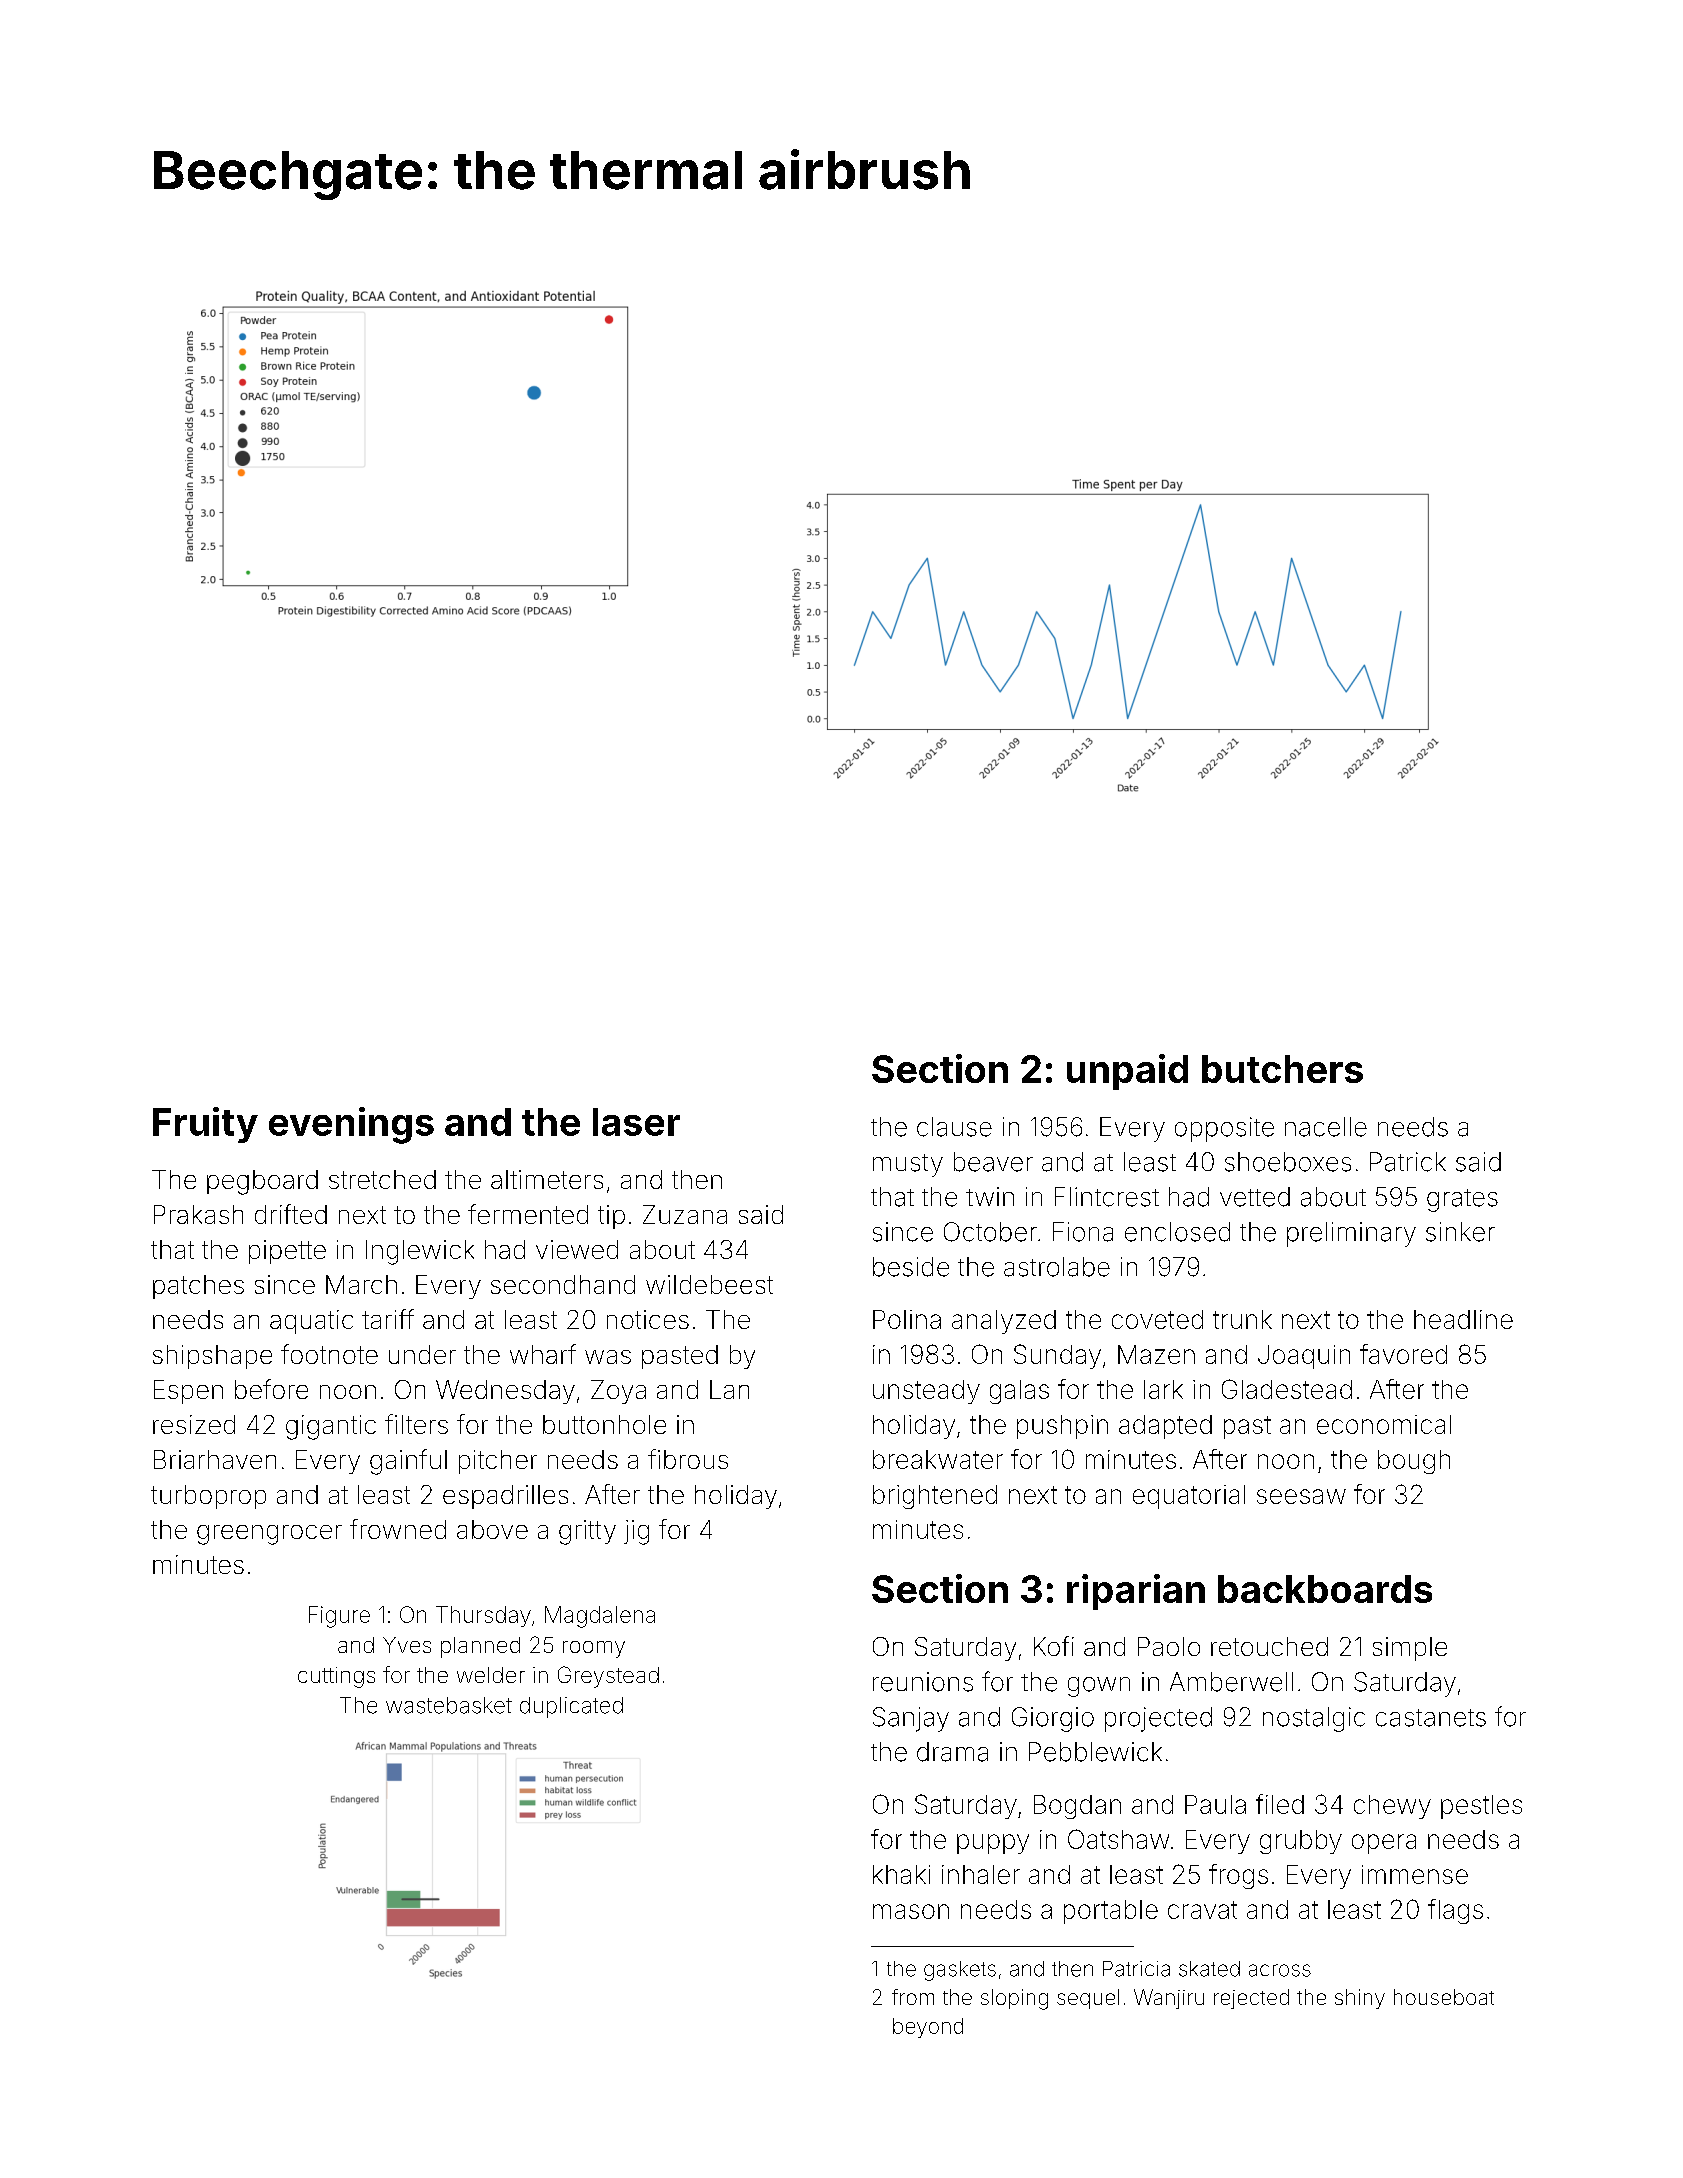 This screenshot has width=1683, height=2178. Describe the element at coordinates (608, 1677) in the screenshot. I see `Greystead` at that location.
